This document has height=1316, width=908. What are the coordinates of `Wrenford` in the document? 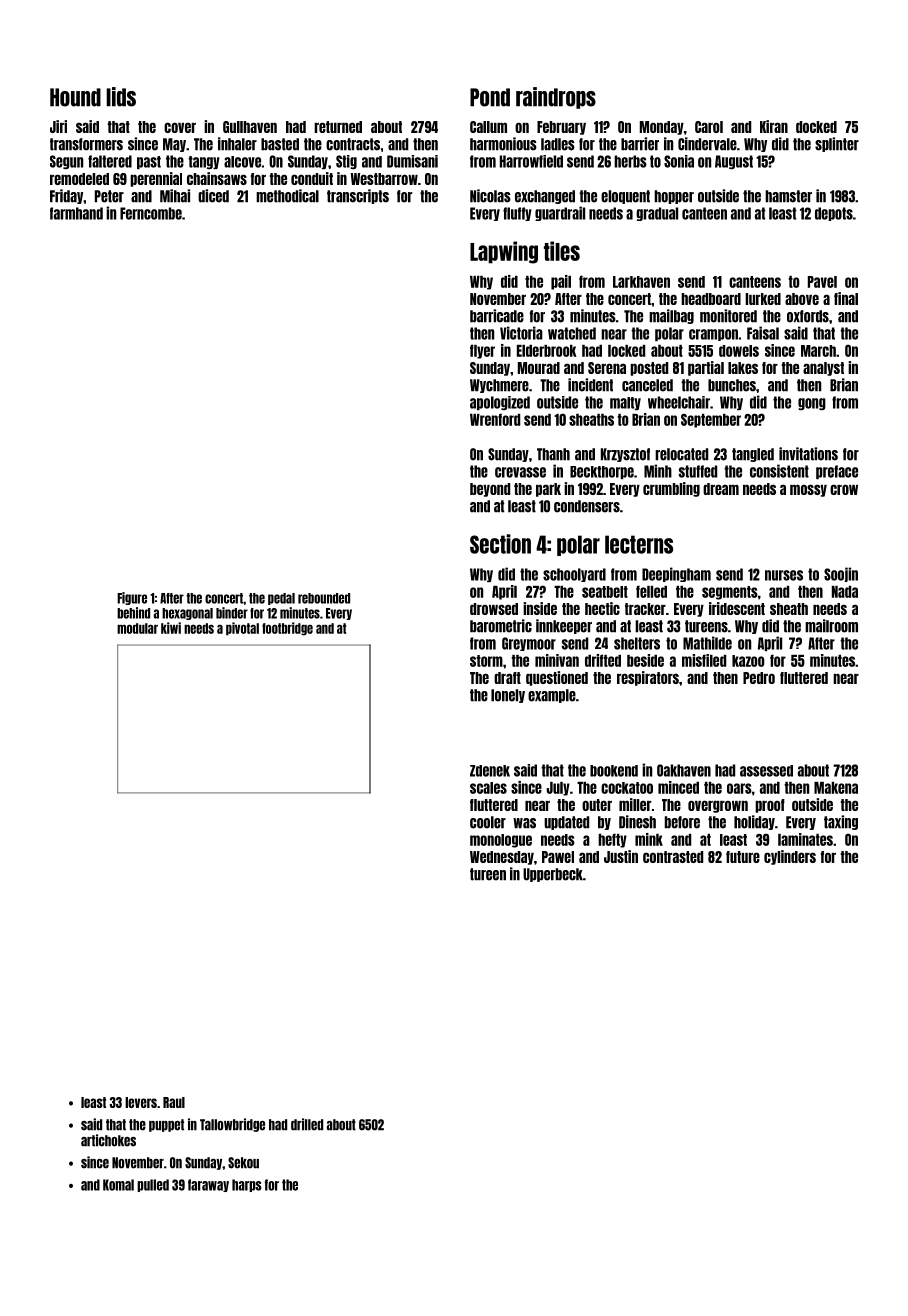 It's located at (495, 419).
